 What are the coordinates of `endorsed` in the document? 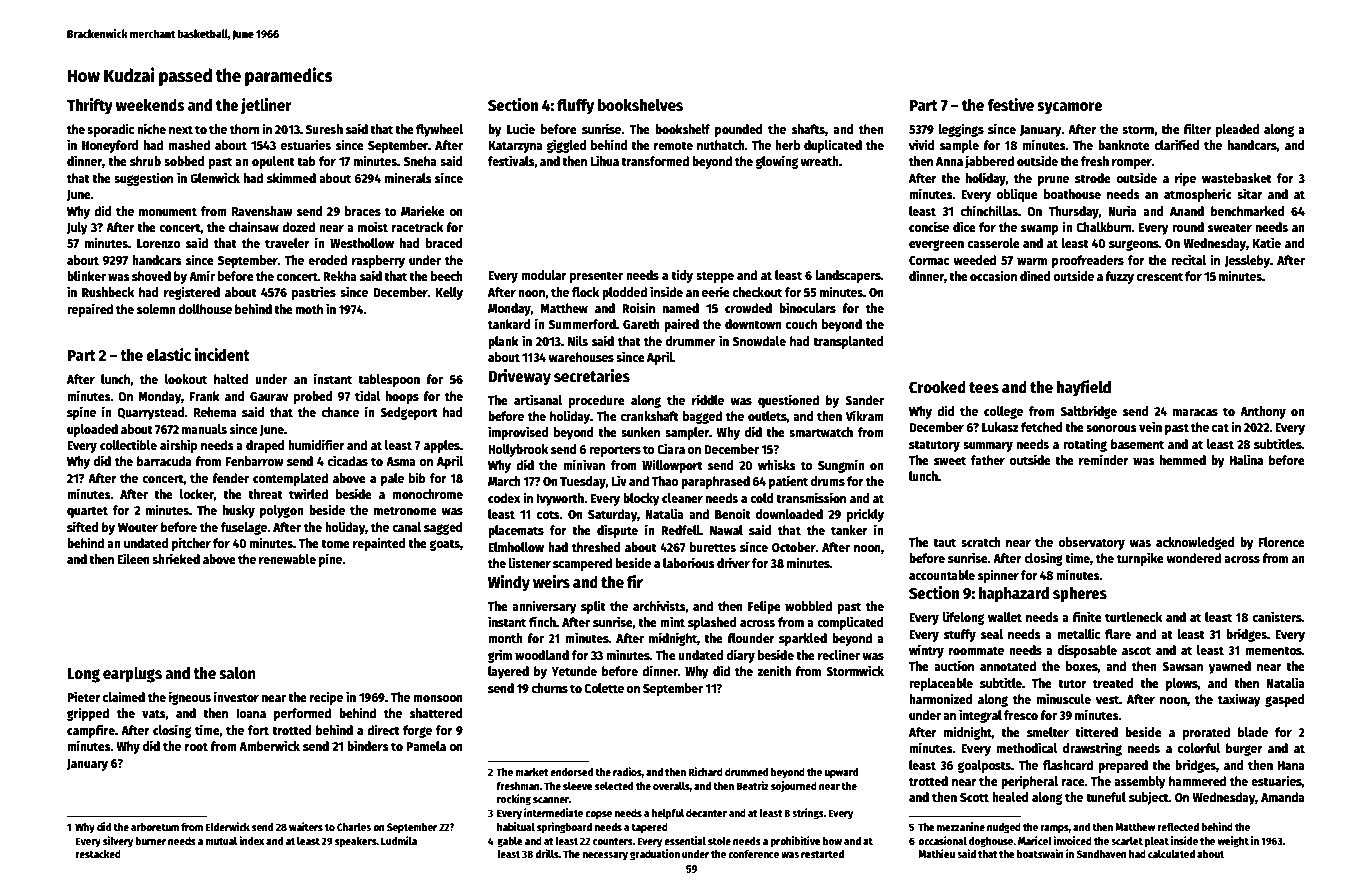 It's located at (571, 772).
